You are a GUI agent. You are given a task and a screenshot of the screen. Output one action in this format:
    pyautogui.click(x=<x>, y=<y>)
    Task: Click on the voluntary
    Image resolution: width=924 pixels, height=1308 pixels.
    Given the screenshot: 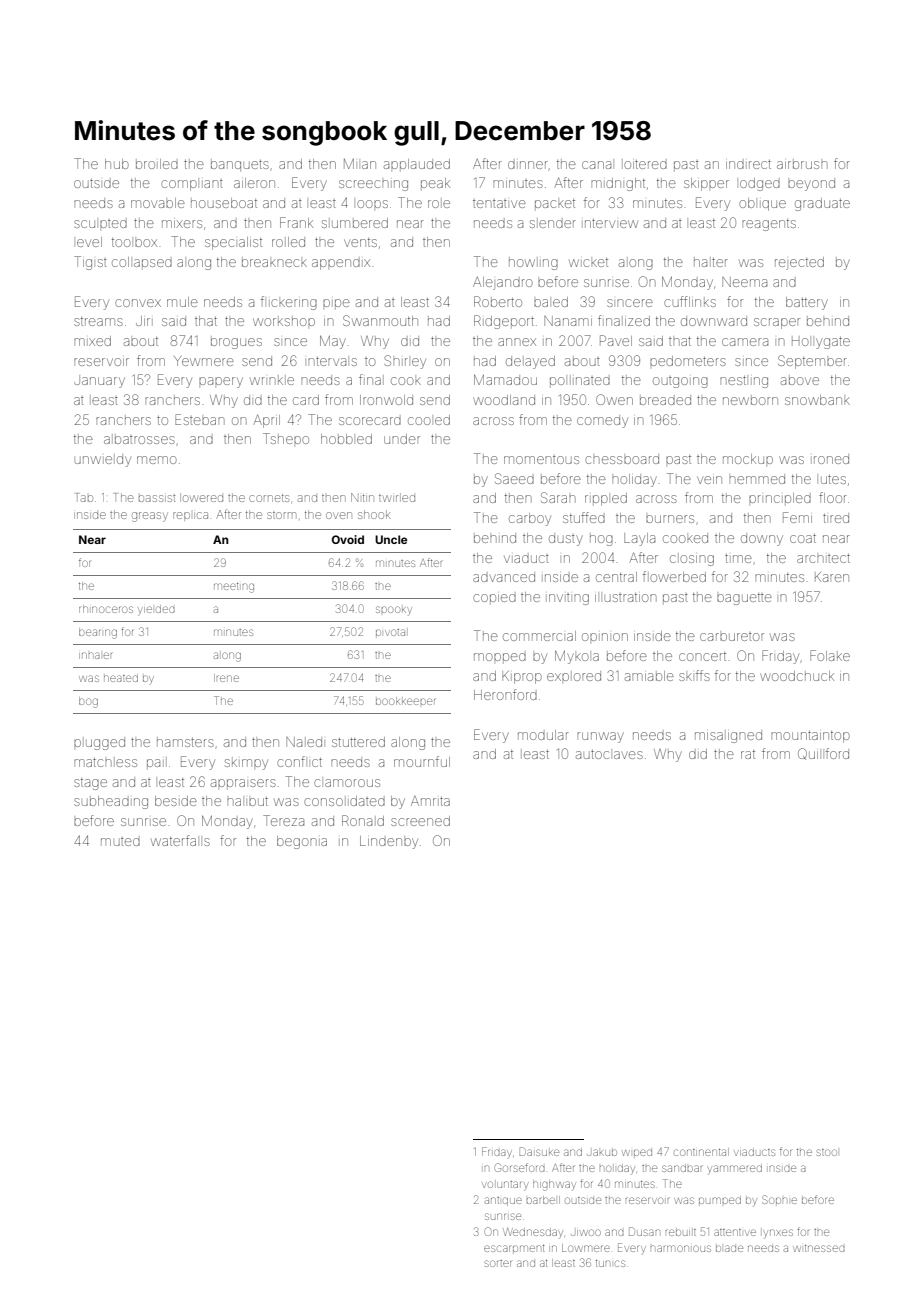 What is the action you would take?
    pyautogui.click(x=505, y=1186)
